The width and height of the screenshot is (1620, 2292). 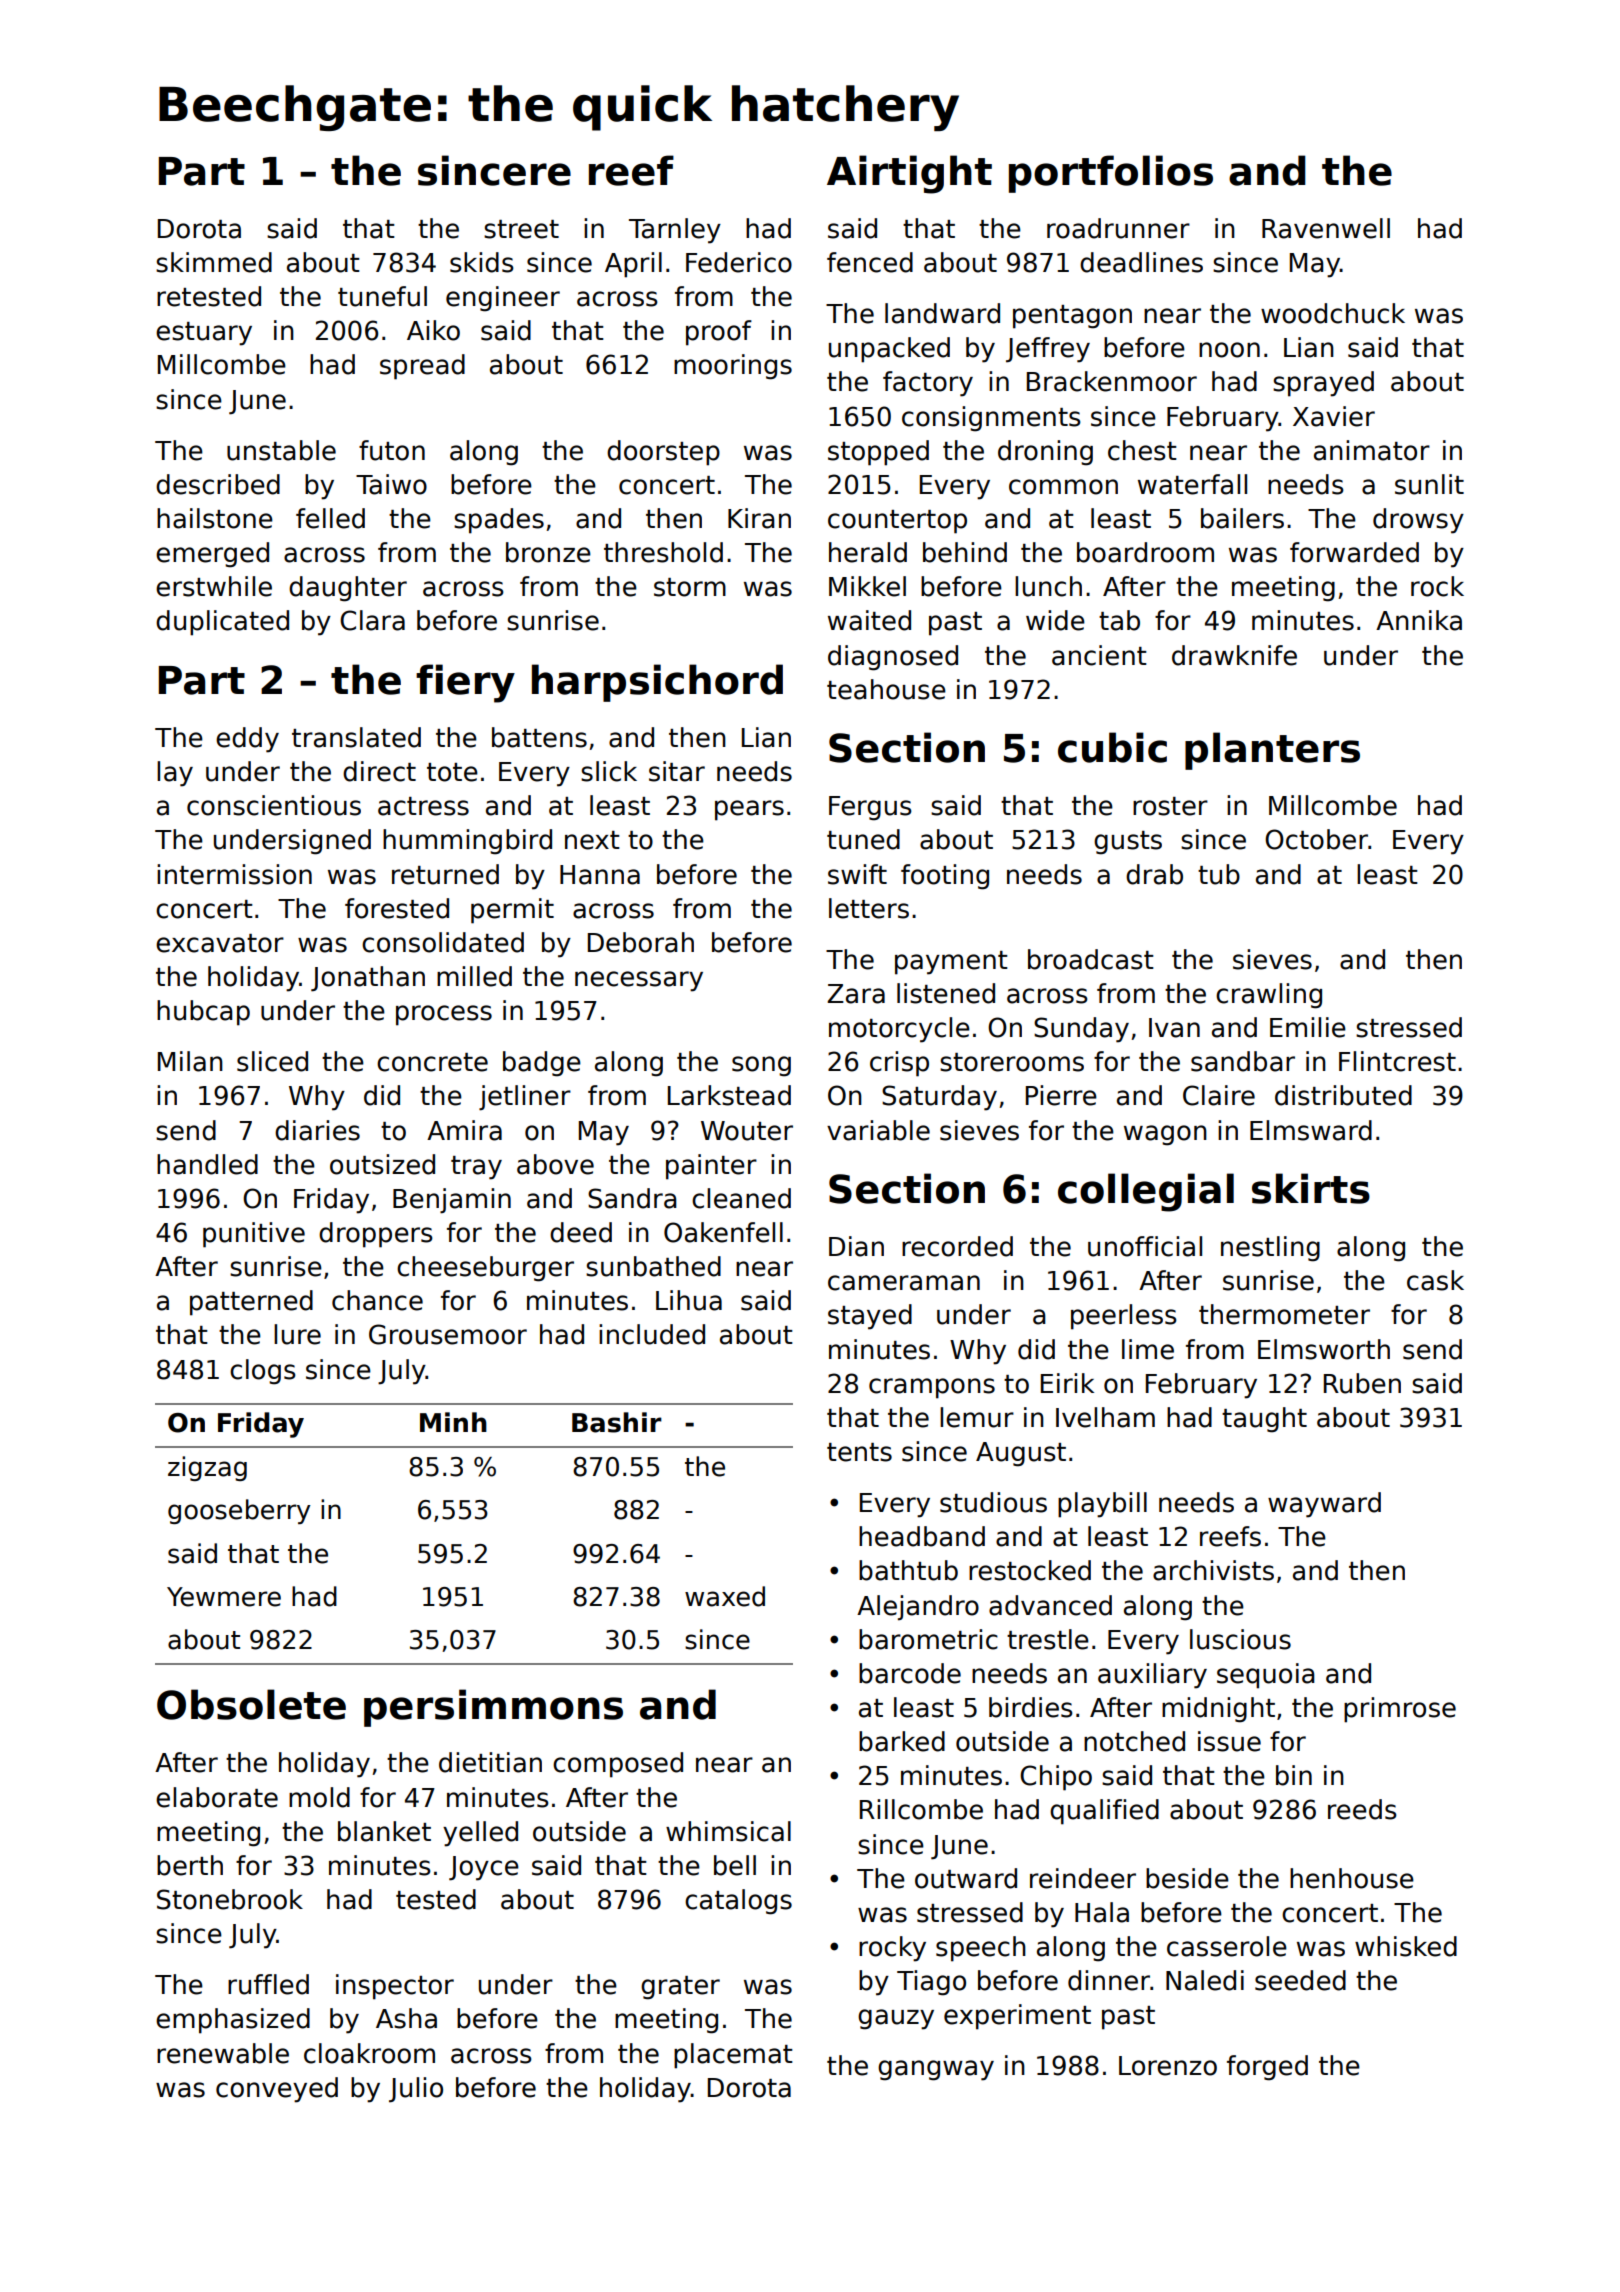 I want to click on daughter, so click(x=348, y=589).
